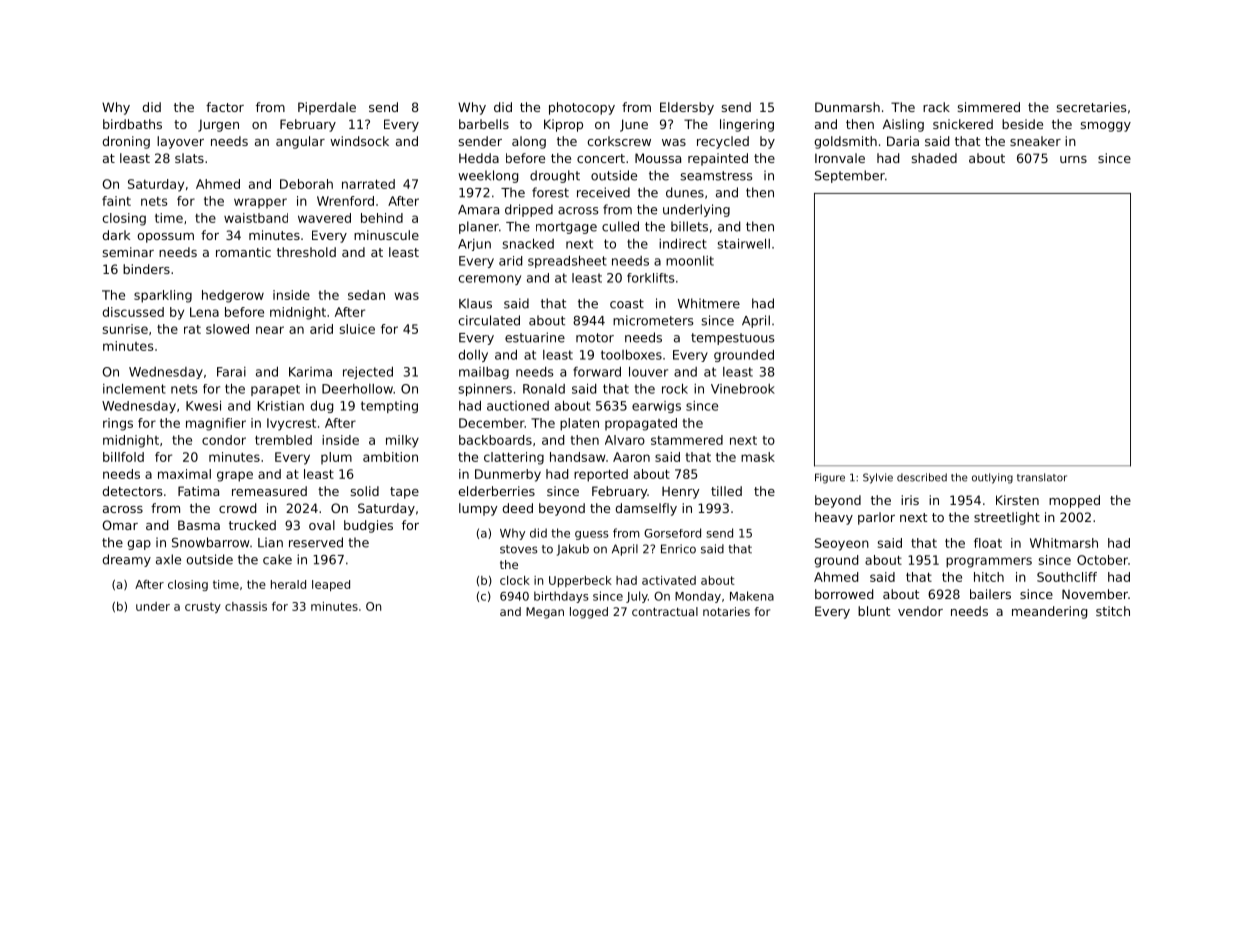 The width and height of the document is (1233, 952). I want to click on Megan, so click(545, 613).
